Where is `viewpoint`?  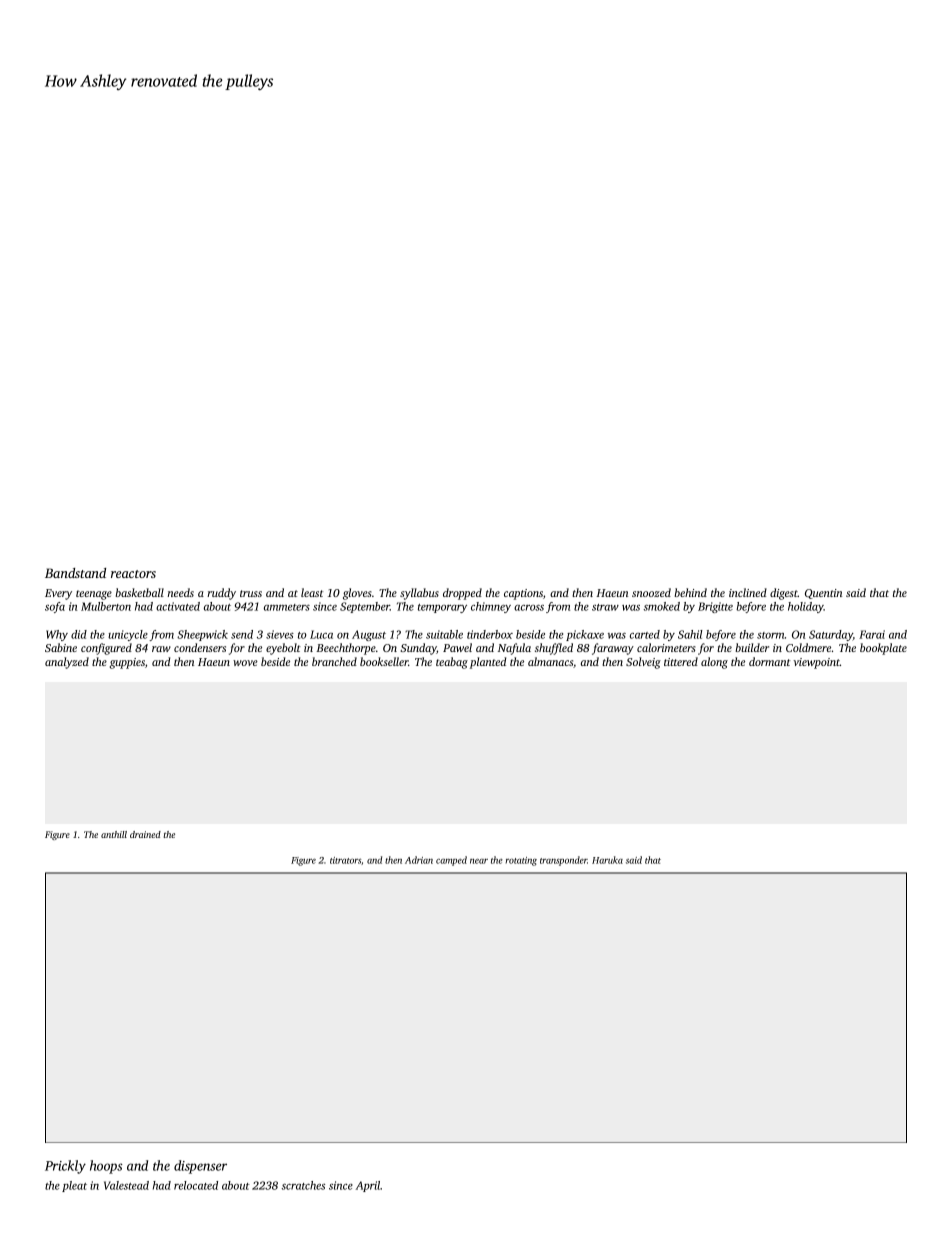
viewpoint is located at coordinates (816, 663).
